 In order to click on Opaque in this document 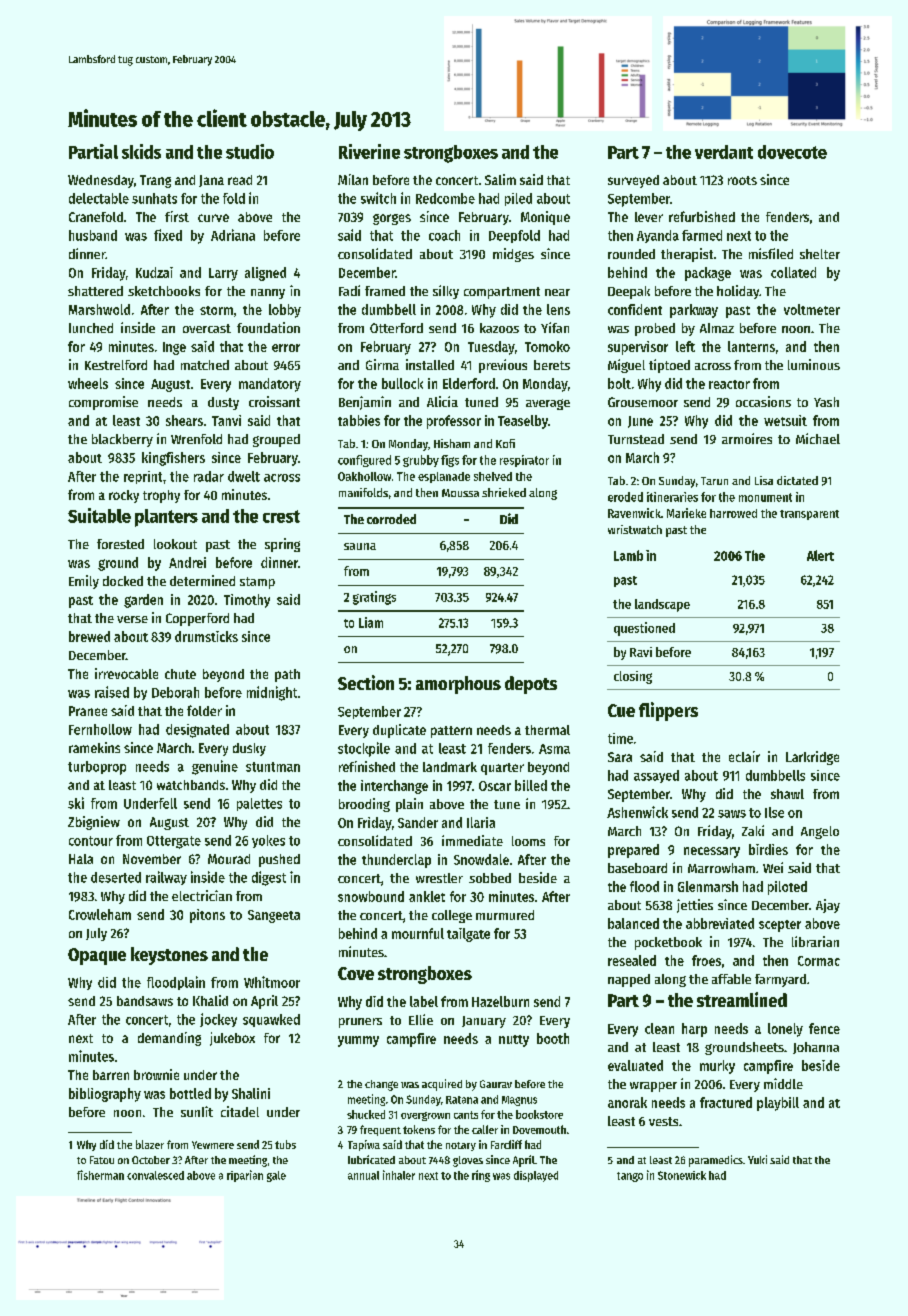, I will do `click(97, 956)`.
